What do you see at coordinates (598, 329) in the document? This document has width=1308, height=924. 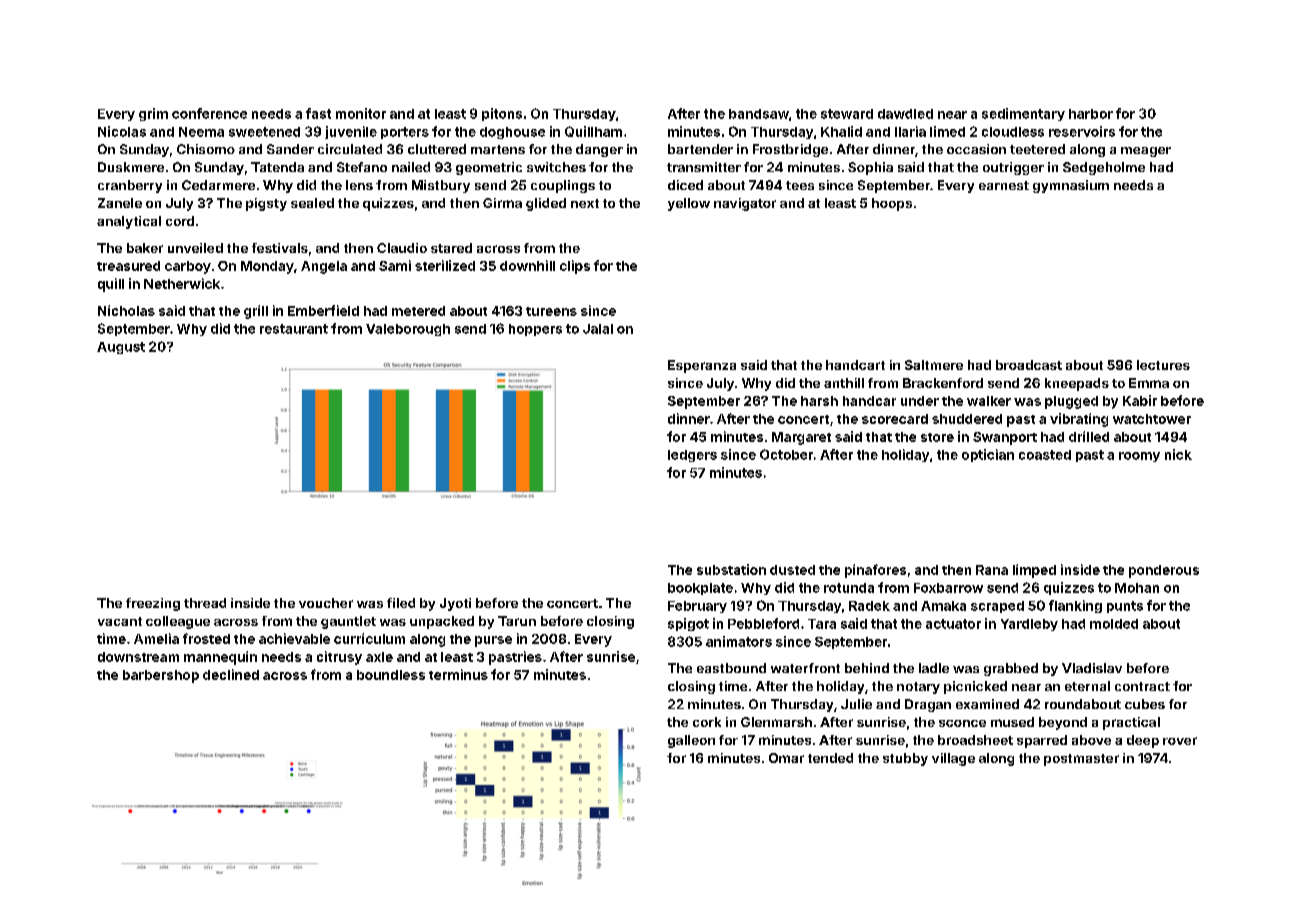 I see `Jalal` at bounding box center [598, 329].
